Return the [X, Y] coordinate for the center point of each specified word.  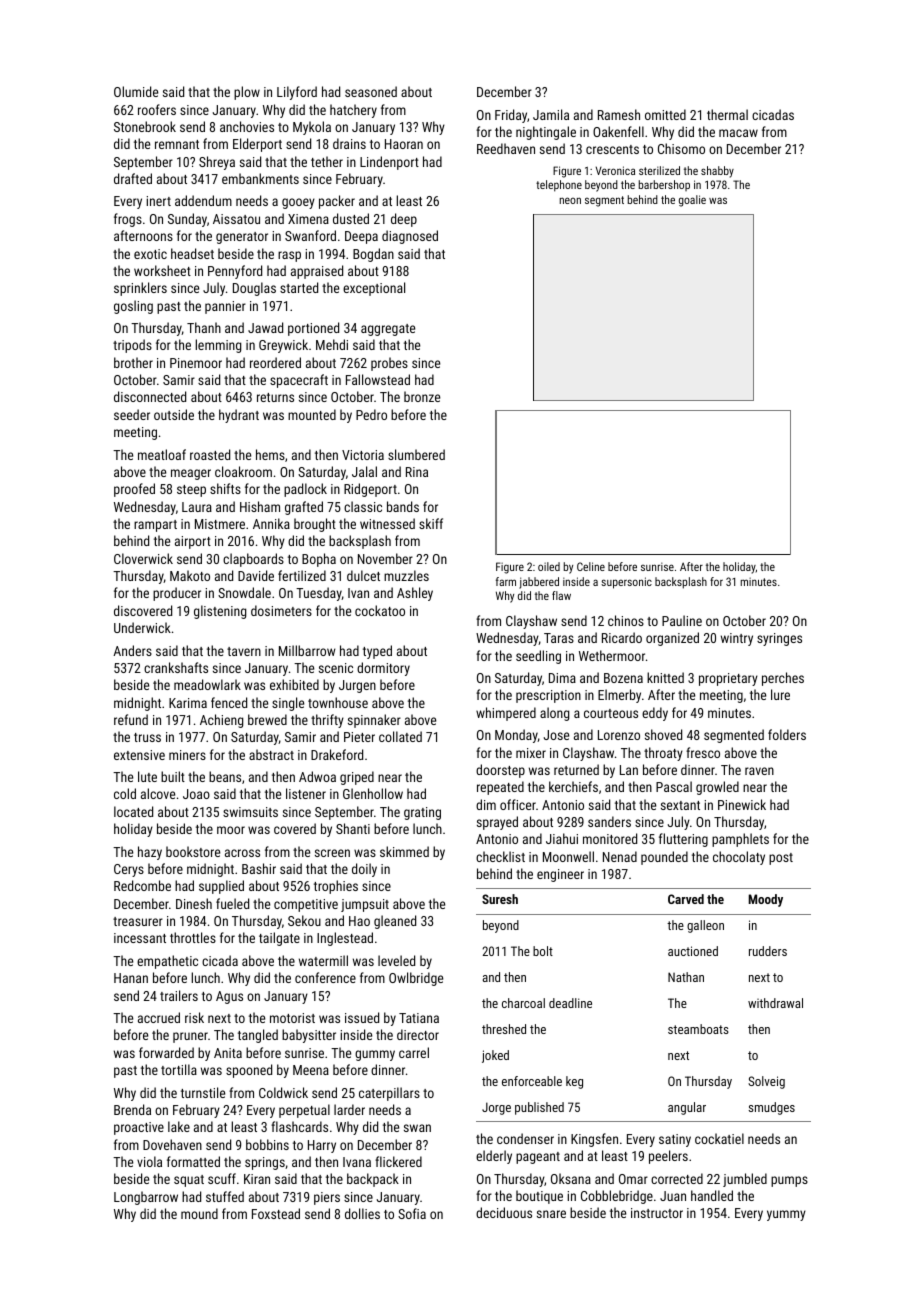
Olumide [136, 91]
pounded [664, 858]
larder [349, 1109]
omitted [665, 114]
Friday [511, 116]
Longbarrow [146, 1198]
